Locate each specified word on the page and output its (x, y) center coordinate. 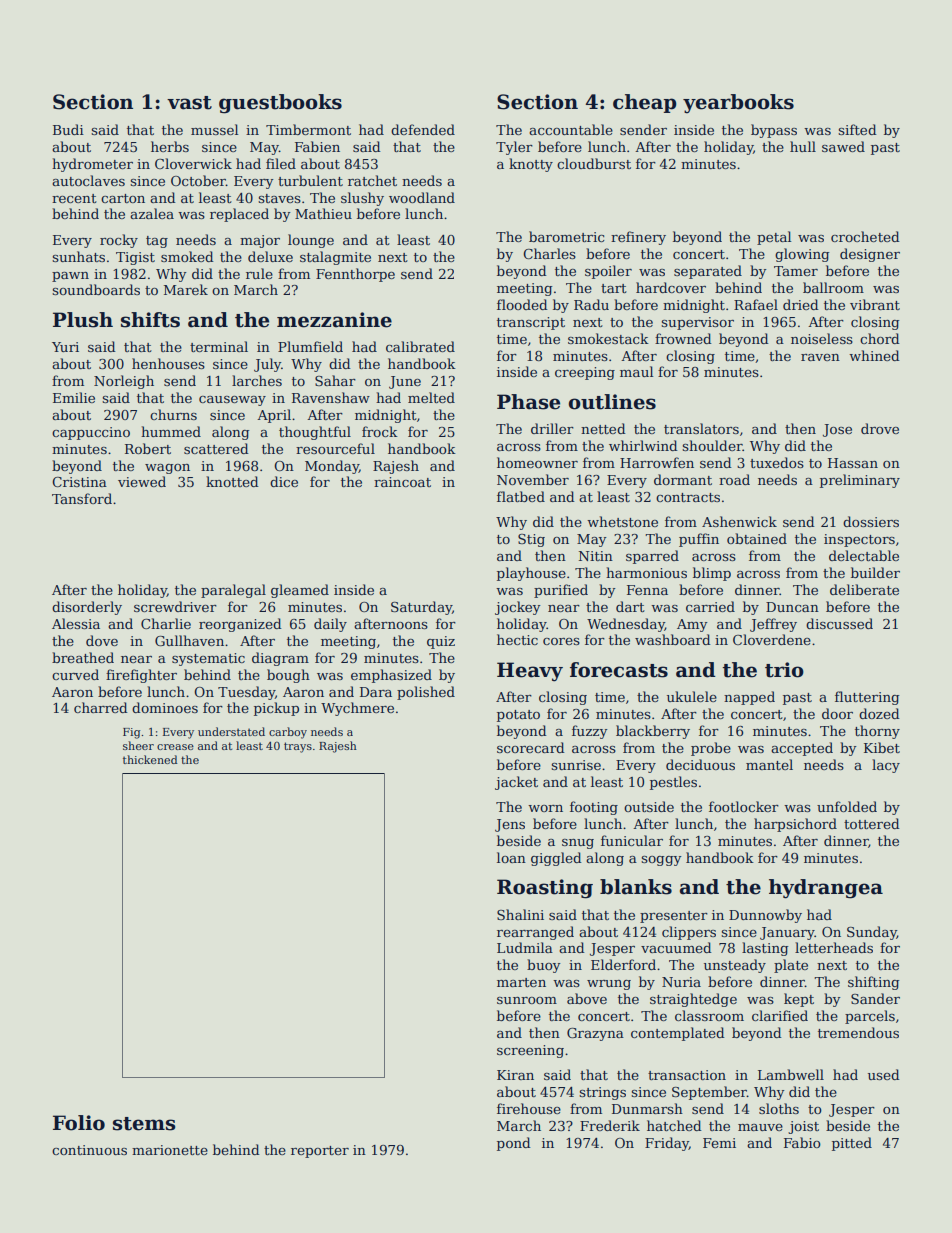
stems (144, 1124)
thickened (150, 759)
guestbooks (280, 104)
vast (189, 103)
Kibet (882, 747)
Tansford (82, 498)
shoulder (712, 445)
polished (426, 693)
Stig (531, 540)
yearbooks (738, 104)
